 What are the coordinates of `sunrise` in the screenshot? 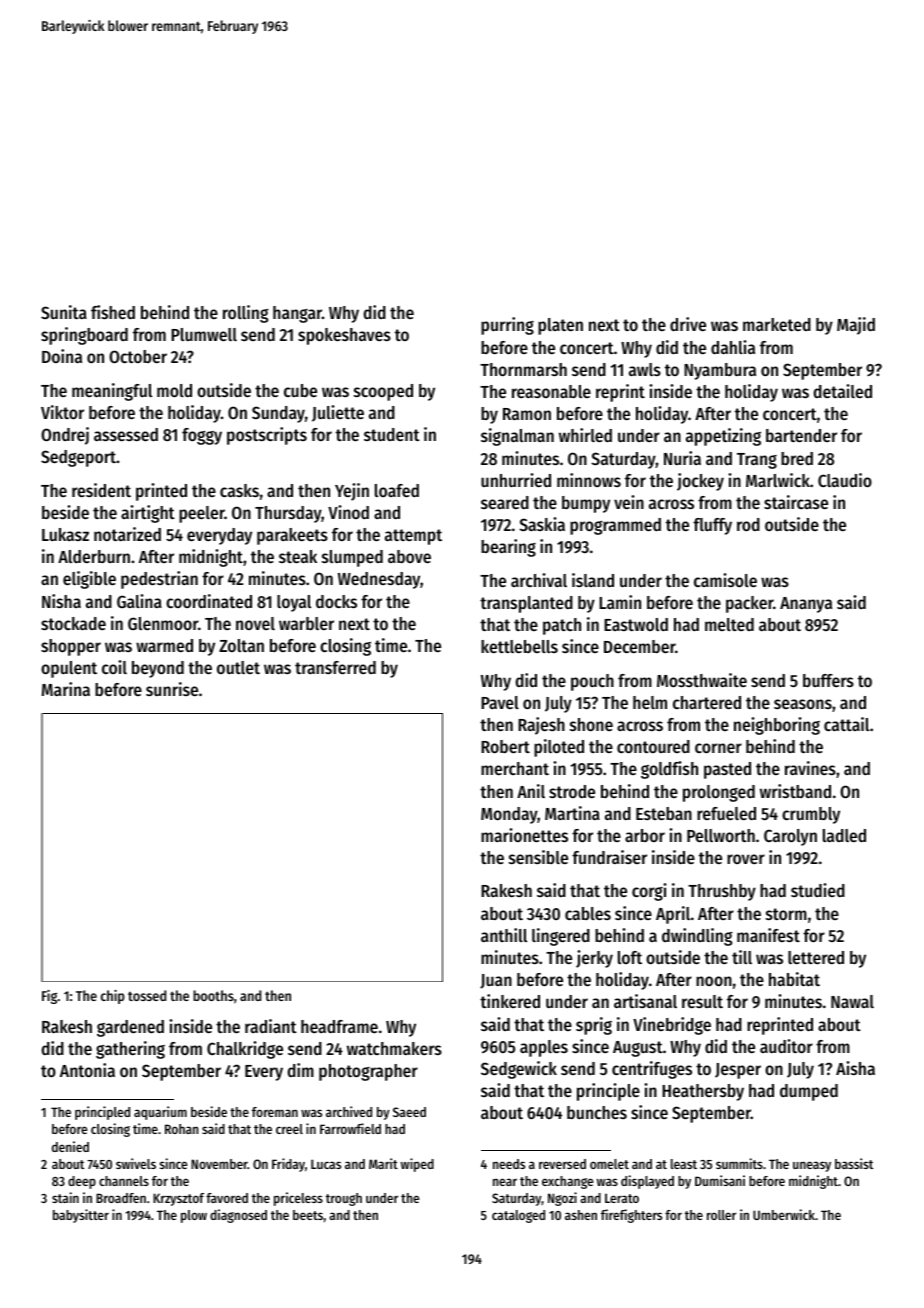 It's located at (172, 689).
